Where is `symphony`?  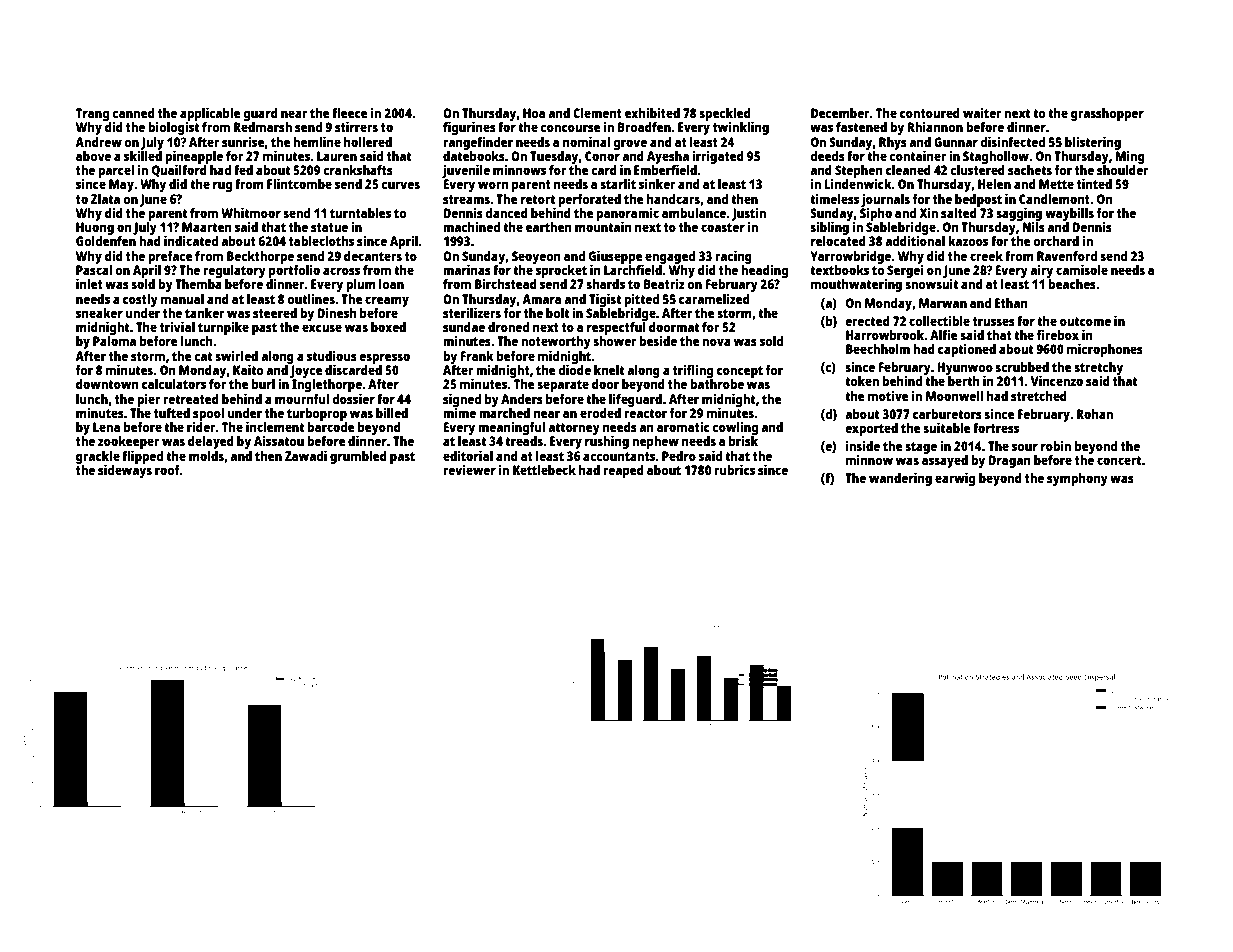
symphony is located at coordinates (1077, 479).
